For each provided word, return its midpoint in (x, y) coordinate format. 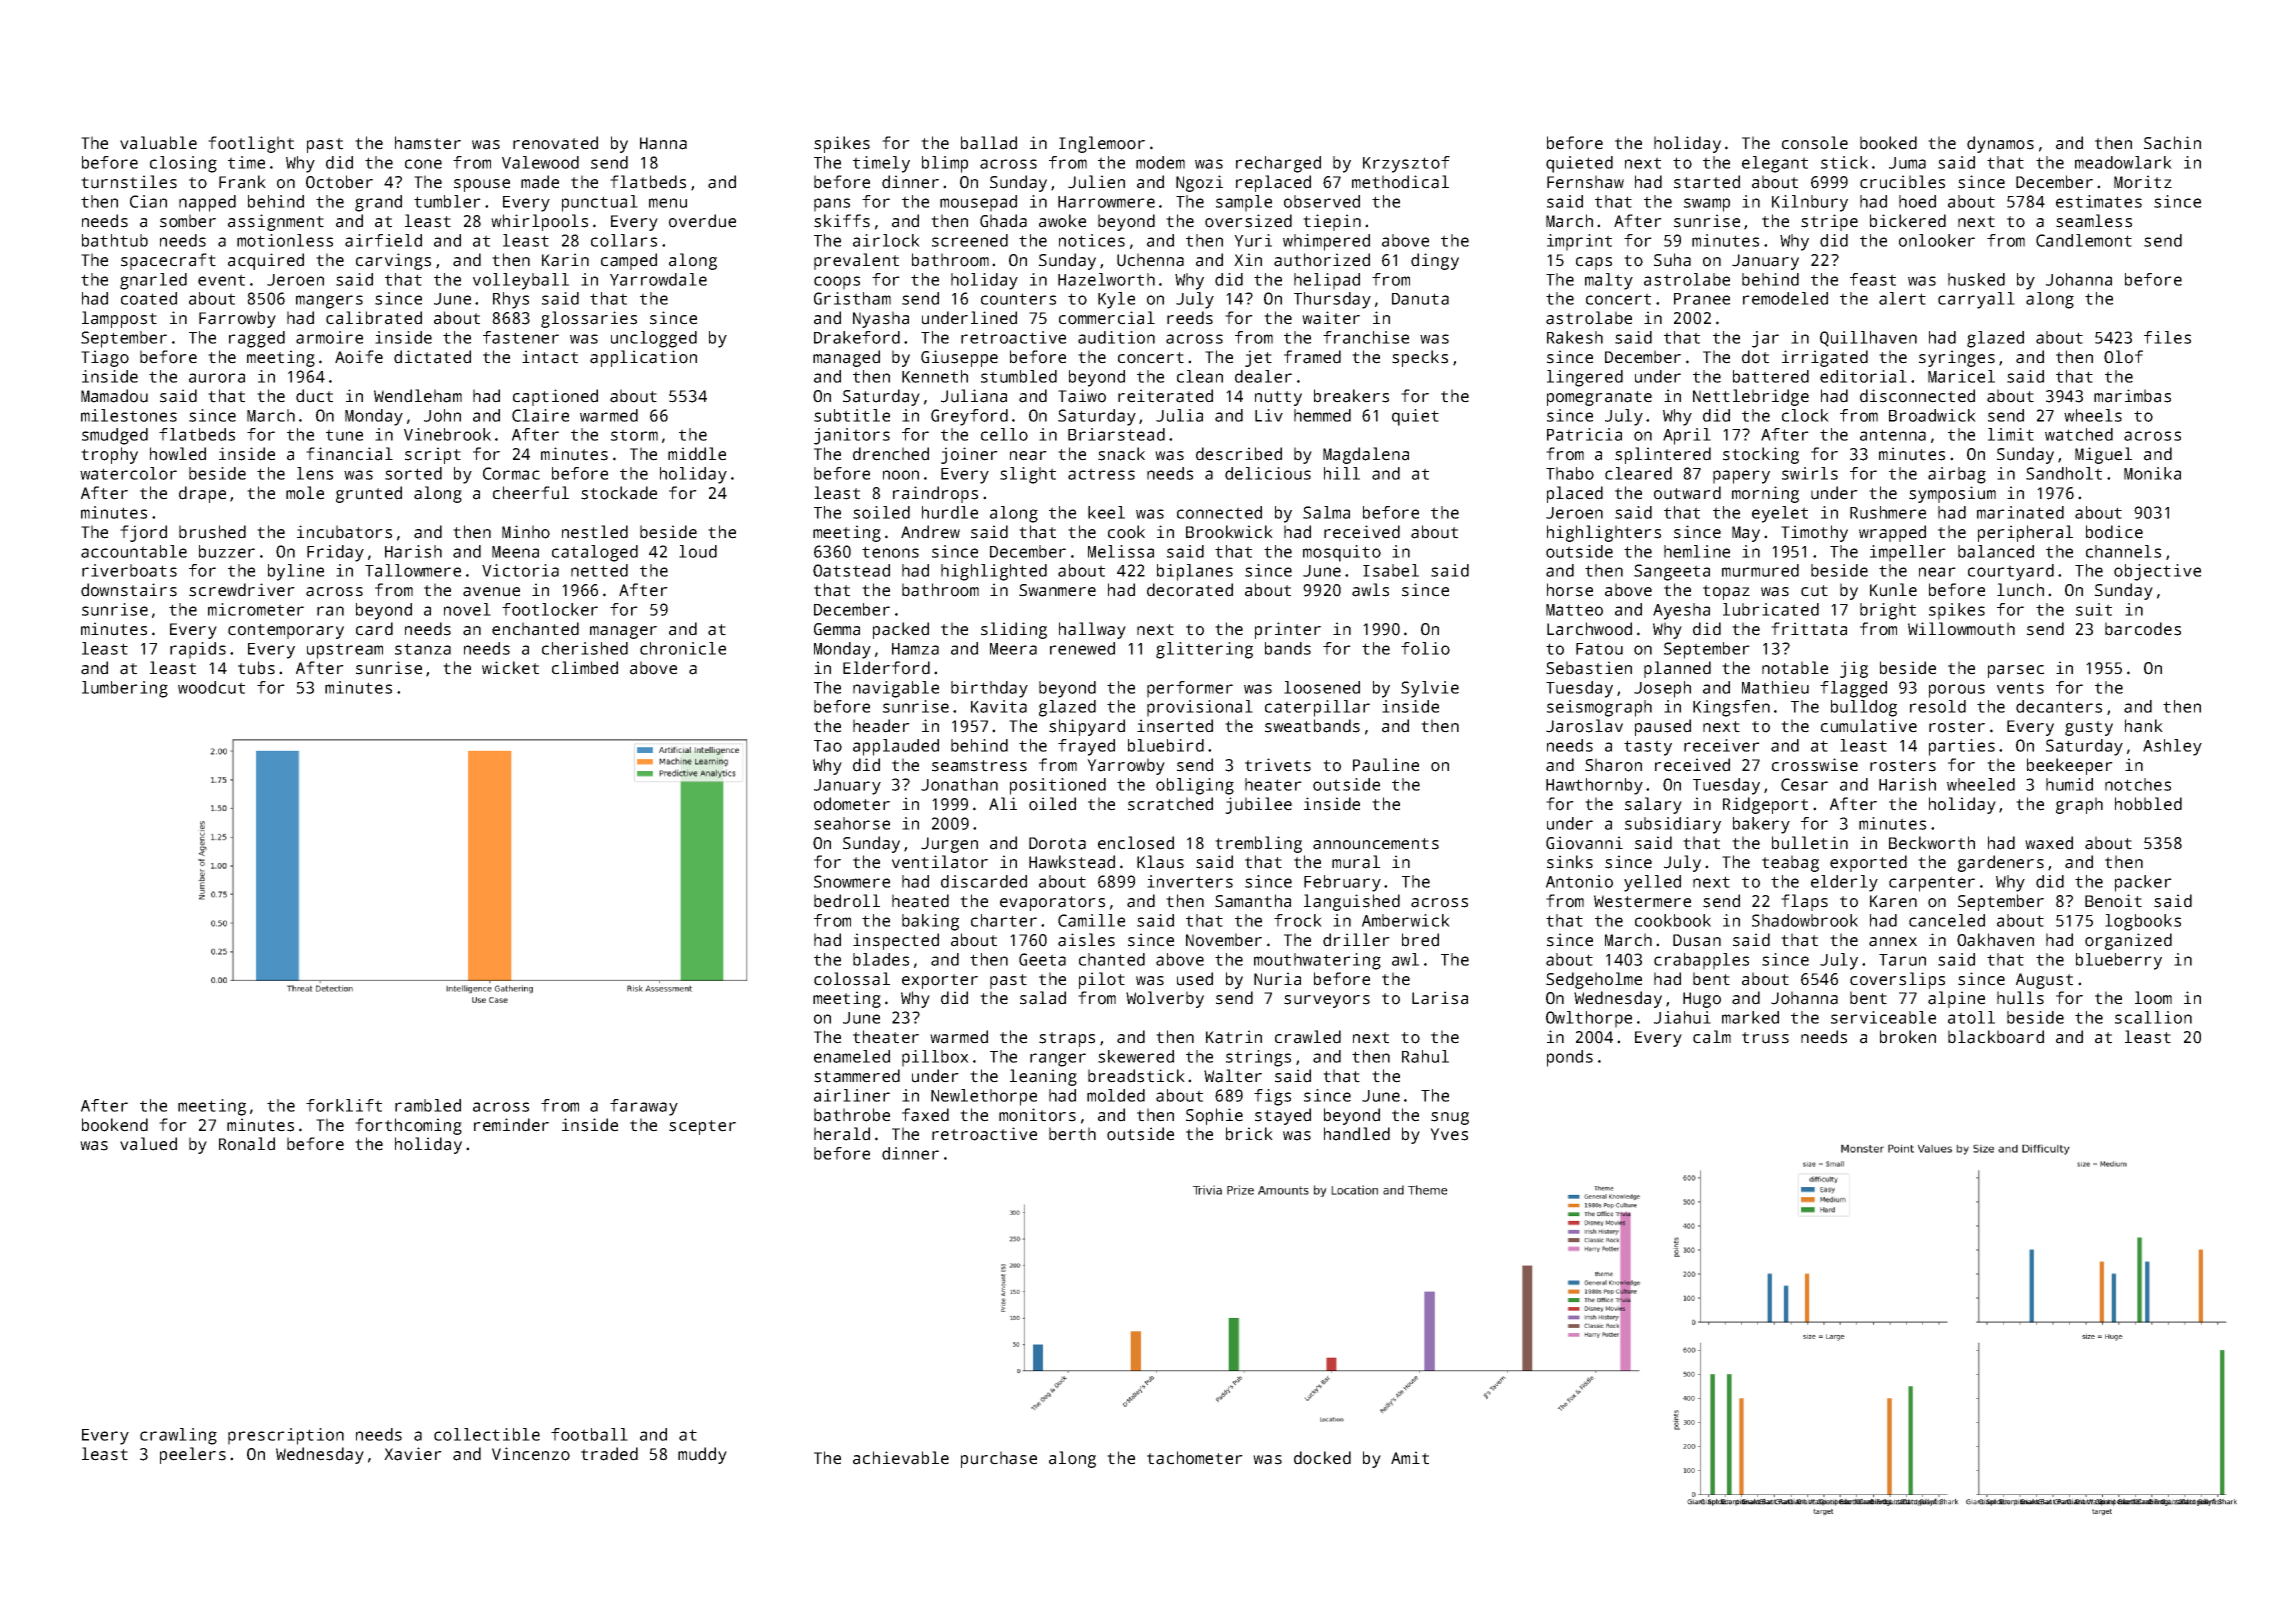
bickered (1908, 221)
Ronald (247, 1144)
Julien (1096, 182)
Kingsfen (1731, 708)
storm (634, 435)
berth (1072, 1134)
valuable (158, 143)
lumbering (125, 689)
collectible (487, 1434)
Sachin (2172, 143)
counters (1018, 299)
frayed (1086, 747)
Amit (1410, 1458)
